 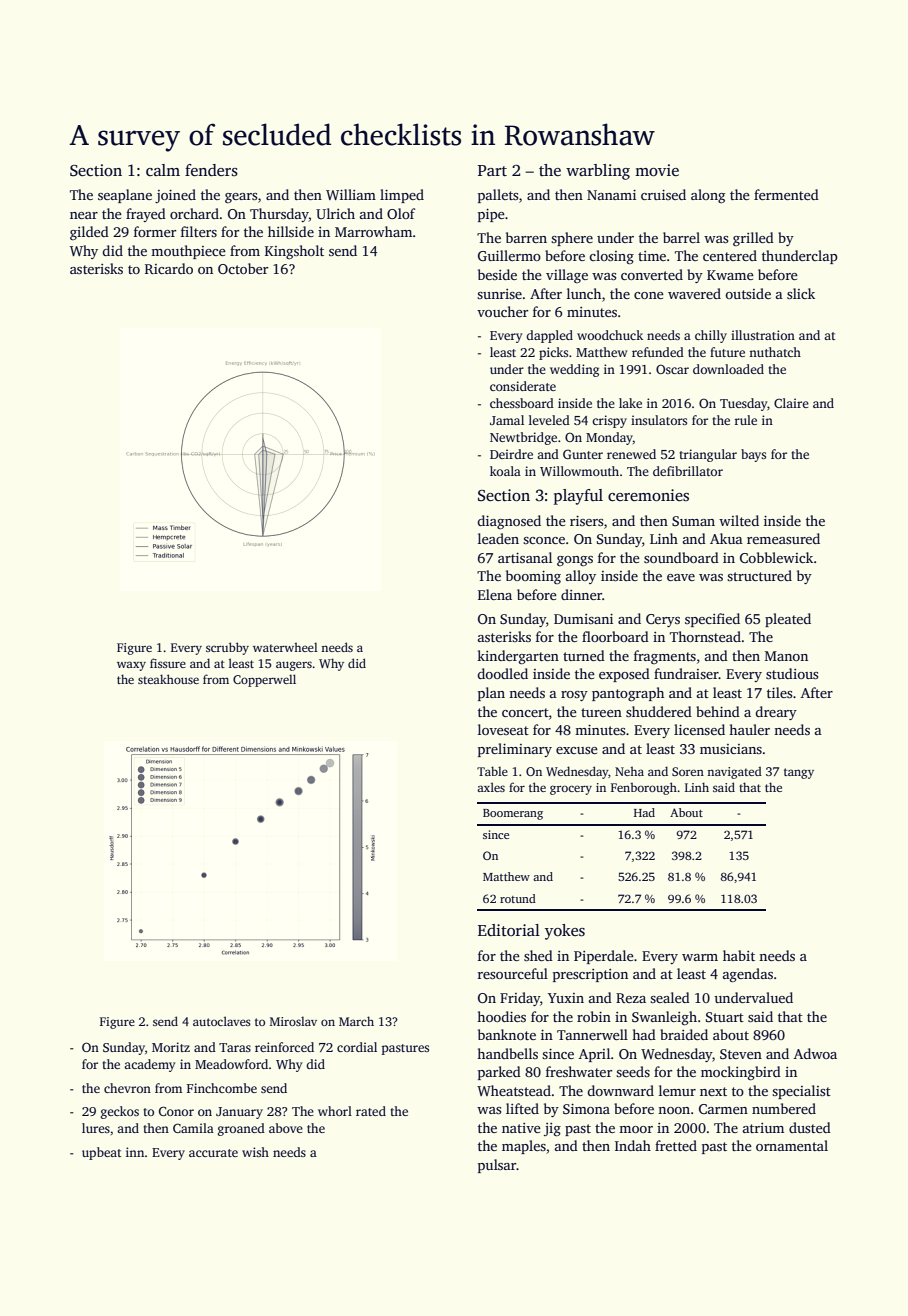 What do you see at coordinates (663, 194) in the page?
I see `cruised` at bounding box center [663, 194].
